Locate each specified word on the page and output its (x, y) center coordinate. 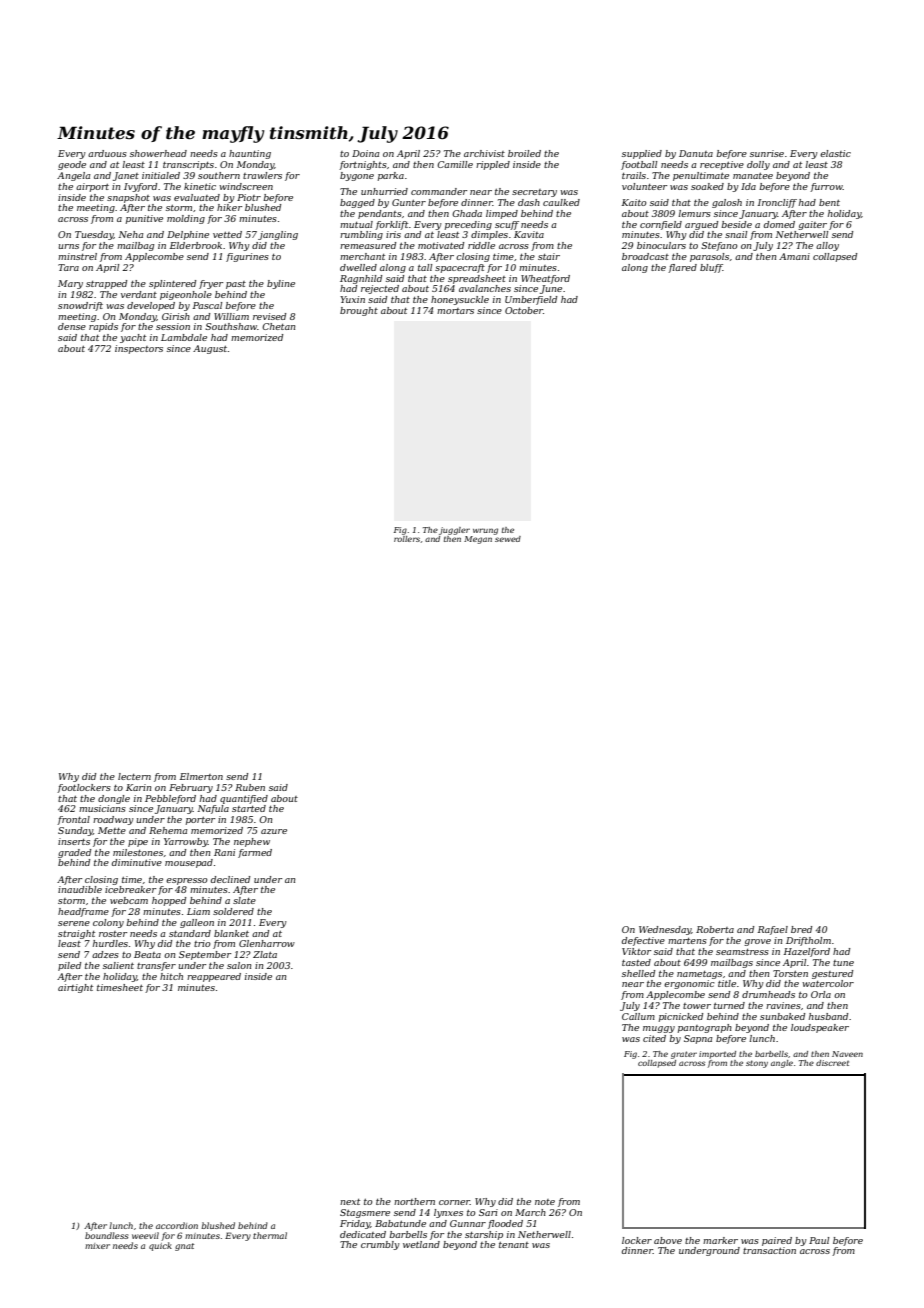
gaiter (812, 225)
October (524, 310)
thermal (270, 1235)
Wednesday (665, 930)
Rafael (773, 930)
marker (720, 1240)
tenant (514, 1245)
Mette (112, 830)
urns (69, 246)
